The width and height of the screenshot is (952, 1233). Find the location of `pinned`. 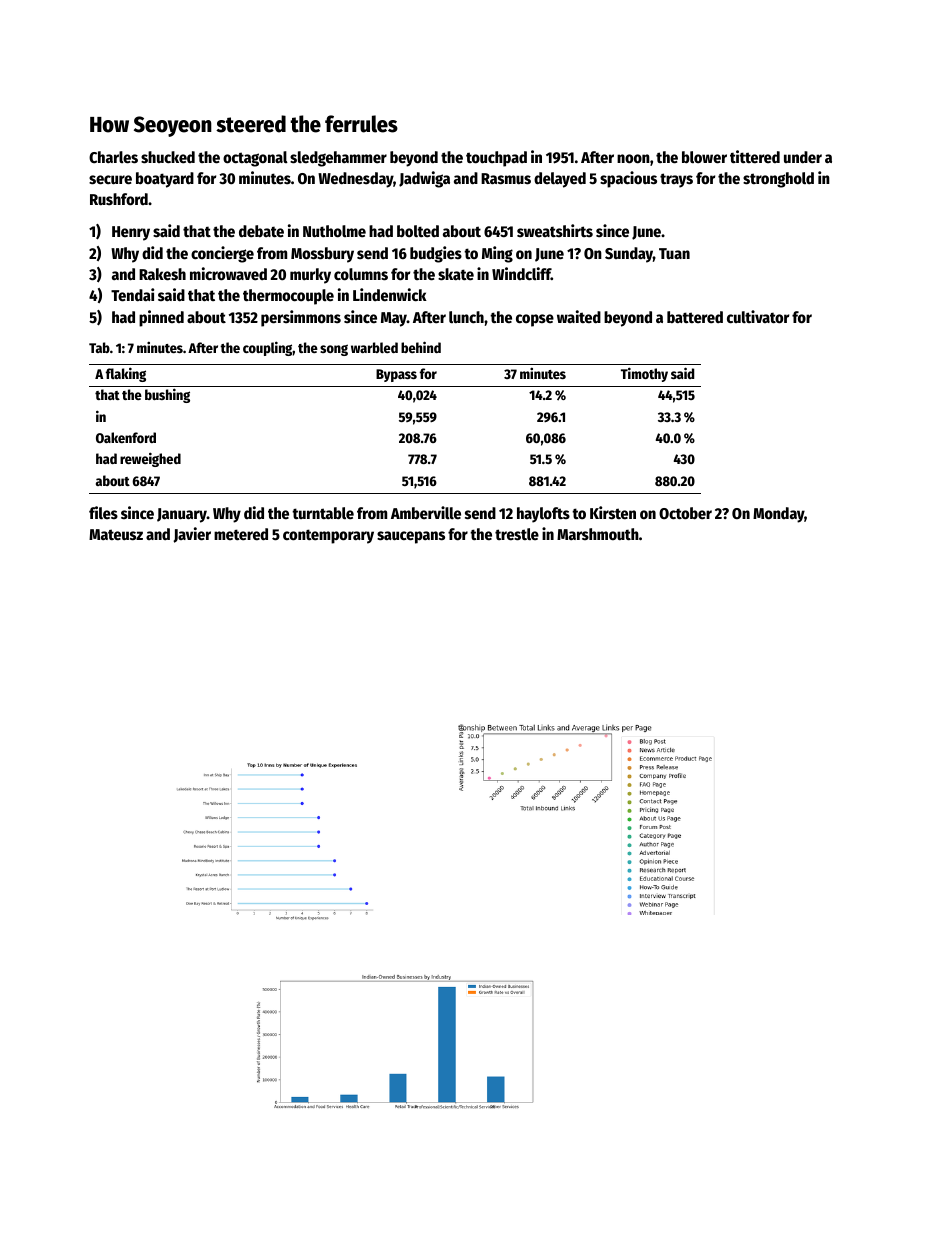

pinned is located at coordinates (161, 318).
